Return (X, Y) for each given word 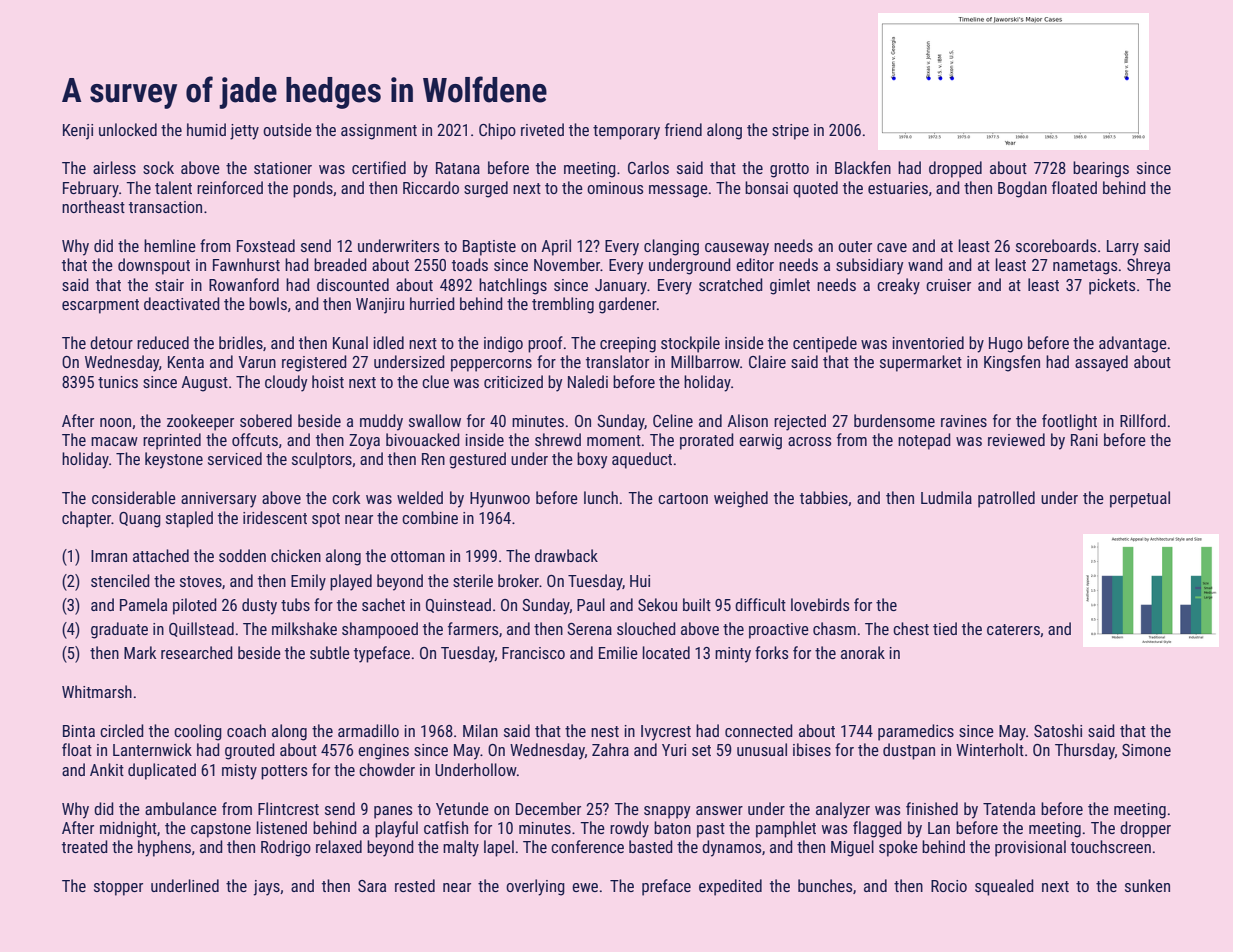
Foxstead (266, 245)
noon (115, 422)
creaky (898, 286)
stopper (118, 888)
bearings (1101, 169)
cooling (198, 732)
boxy (592, 460)
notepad (924, 441)
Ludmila (946, 497)
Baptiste (489, 248)
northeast (93, 206)
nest (605, 731)
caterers (1013, 629)
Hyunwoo (500, 500)
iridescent (275, 517)
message (678, 191)
